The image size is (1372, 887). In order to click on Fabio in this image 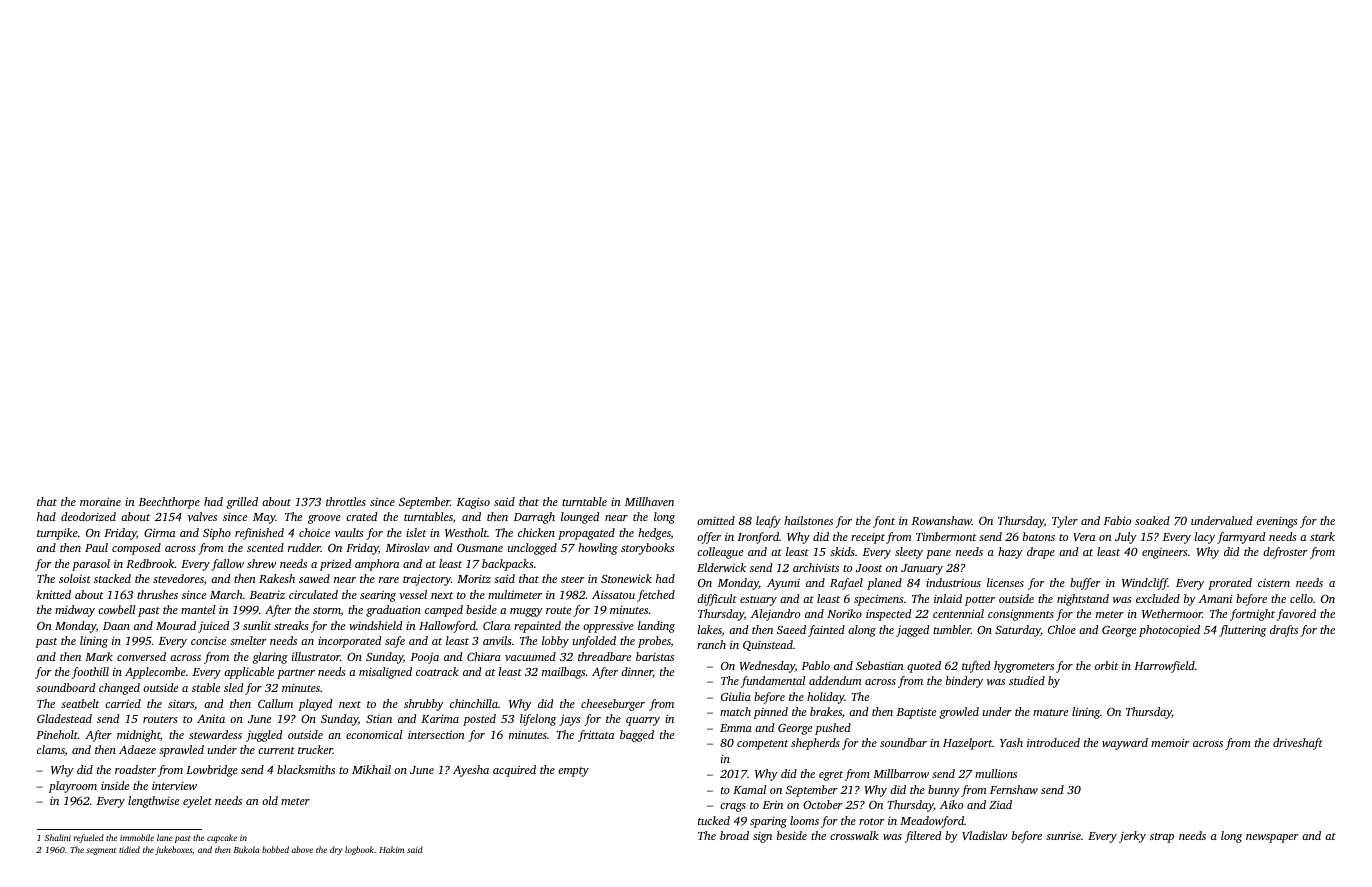, I will do `click(1117, 520)`.
